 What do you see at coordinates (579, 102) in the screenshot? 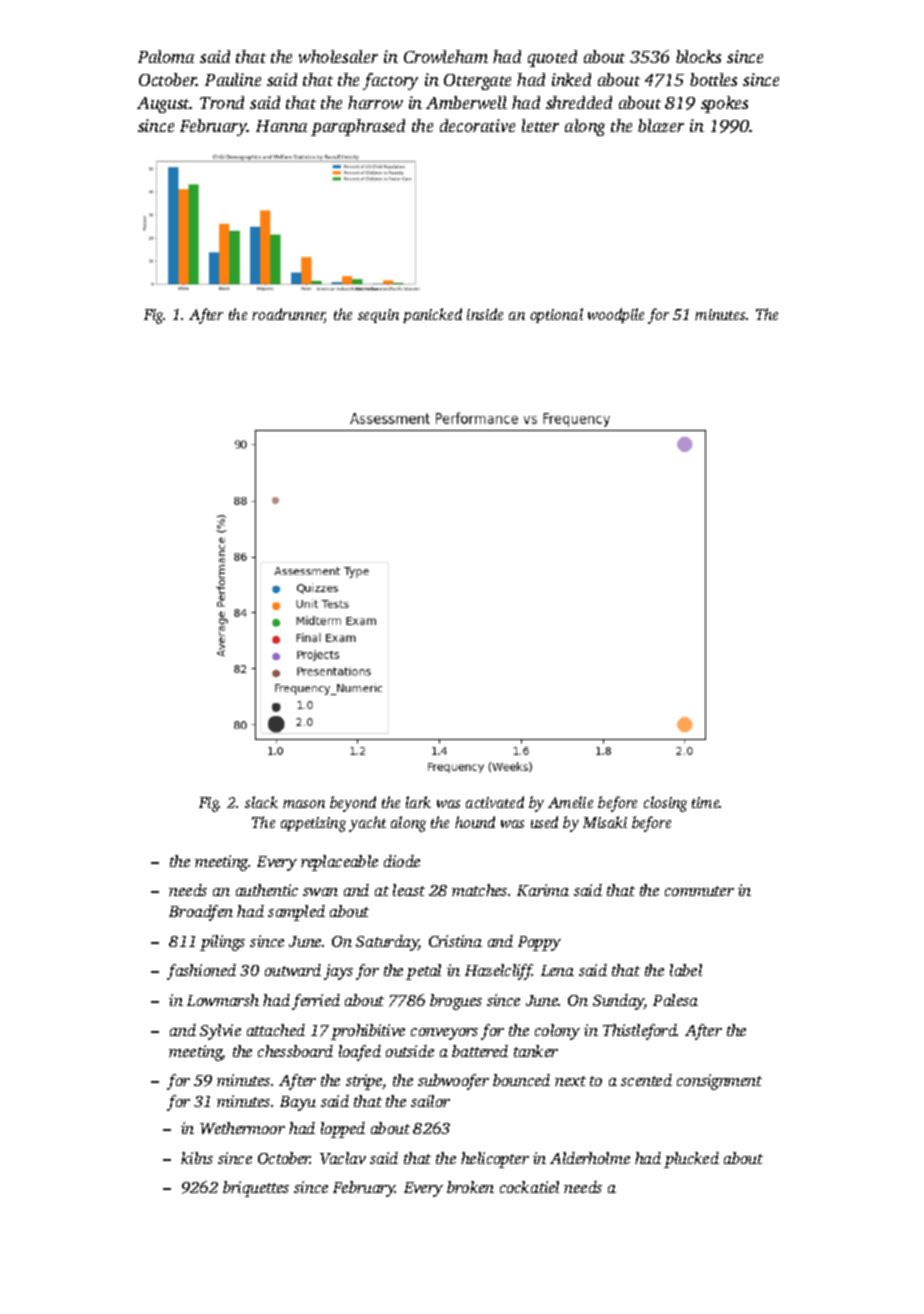
I see `shredded` at bounding box center [579, 102].
